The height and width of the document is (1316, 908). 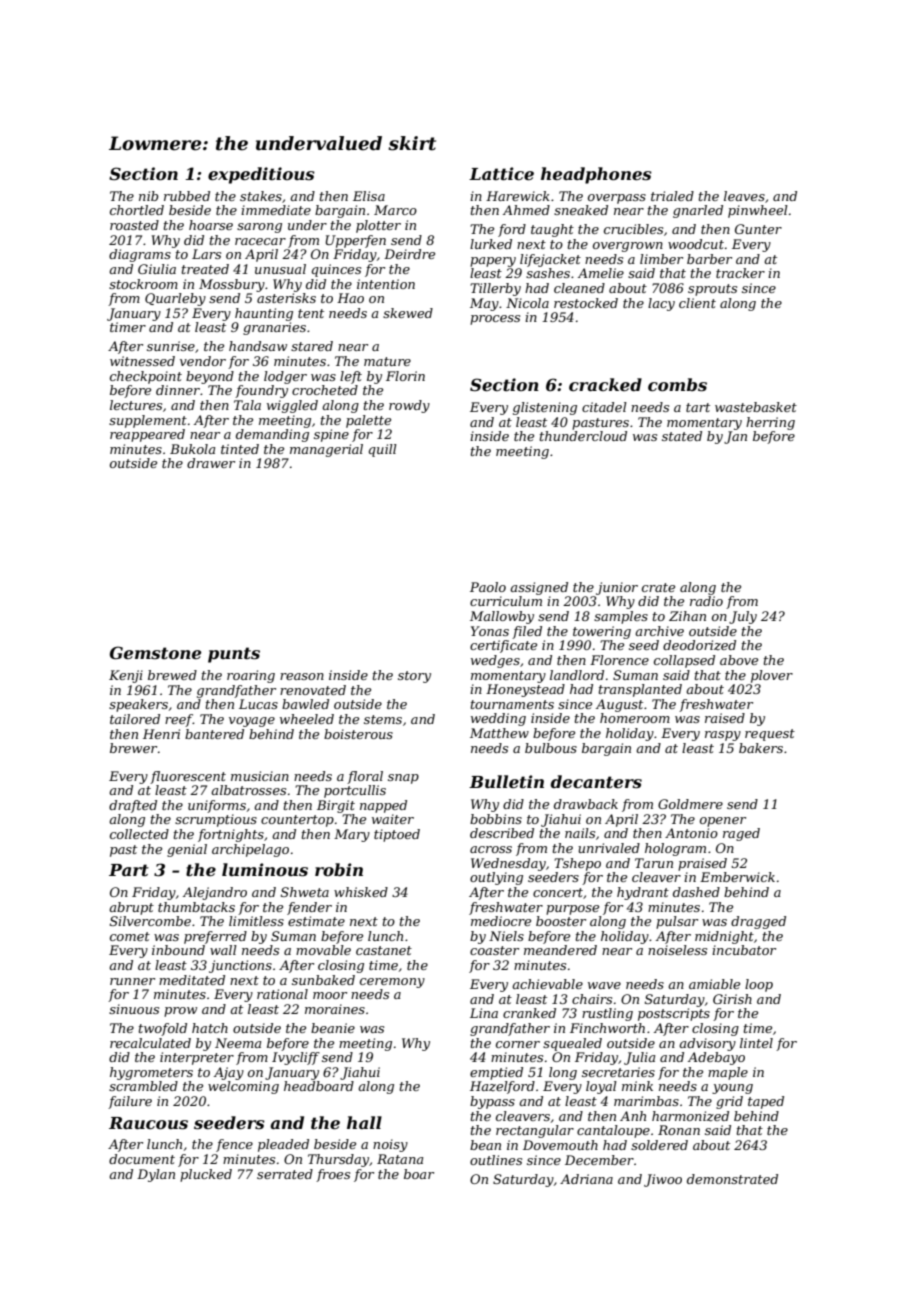 I want to click on renovated, so click(x=313, y=690).
